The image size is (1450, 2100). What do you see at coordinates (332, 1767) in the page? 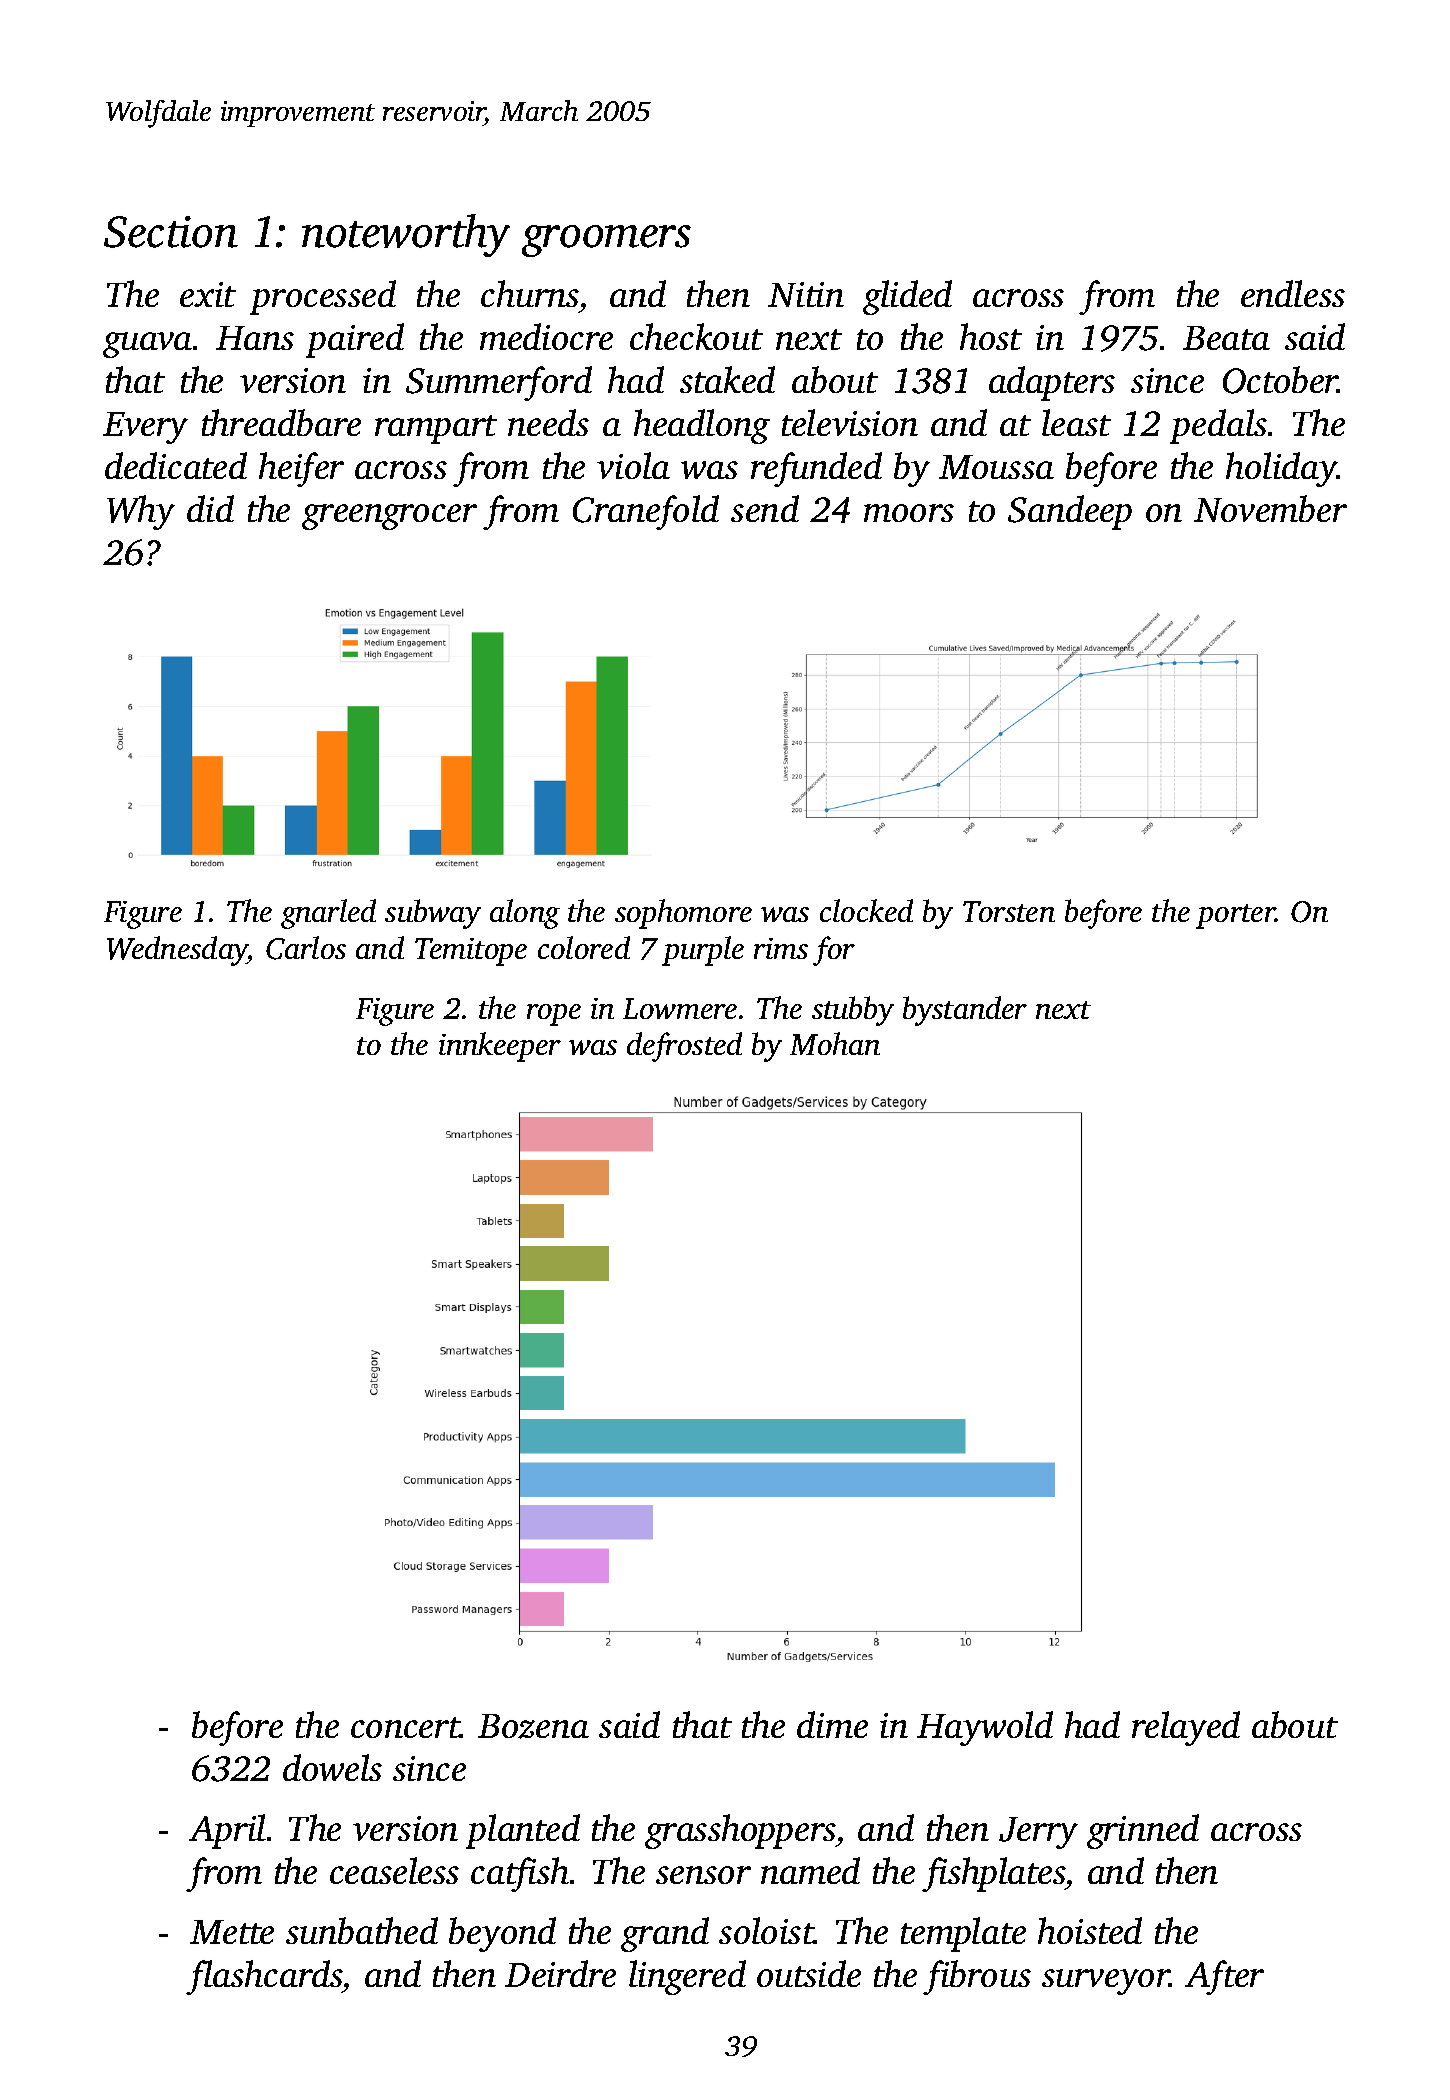
I see `dowels` at bounding box center [332, 1767].
